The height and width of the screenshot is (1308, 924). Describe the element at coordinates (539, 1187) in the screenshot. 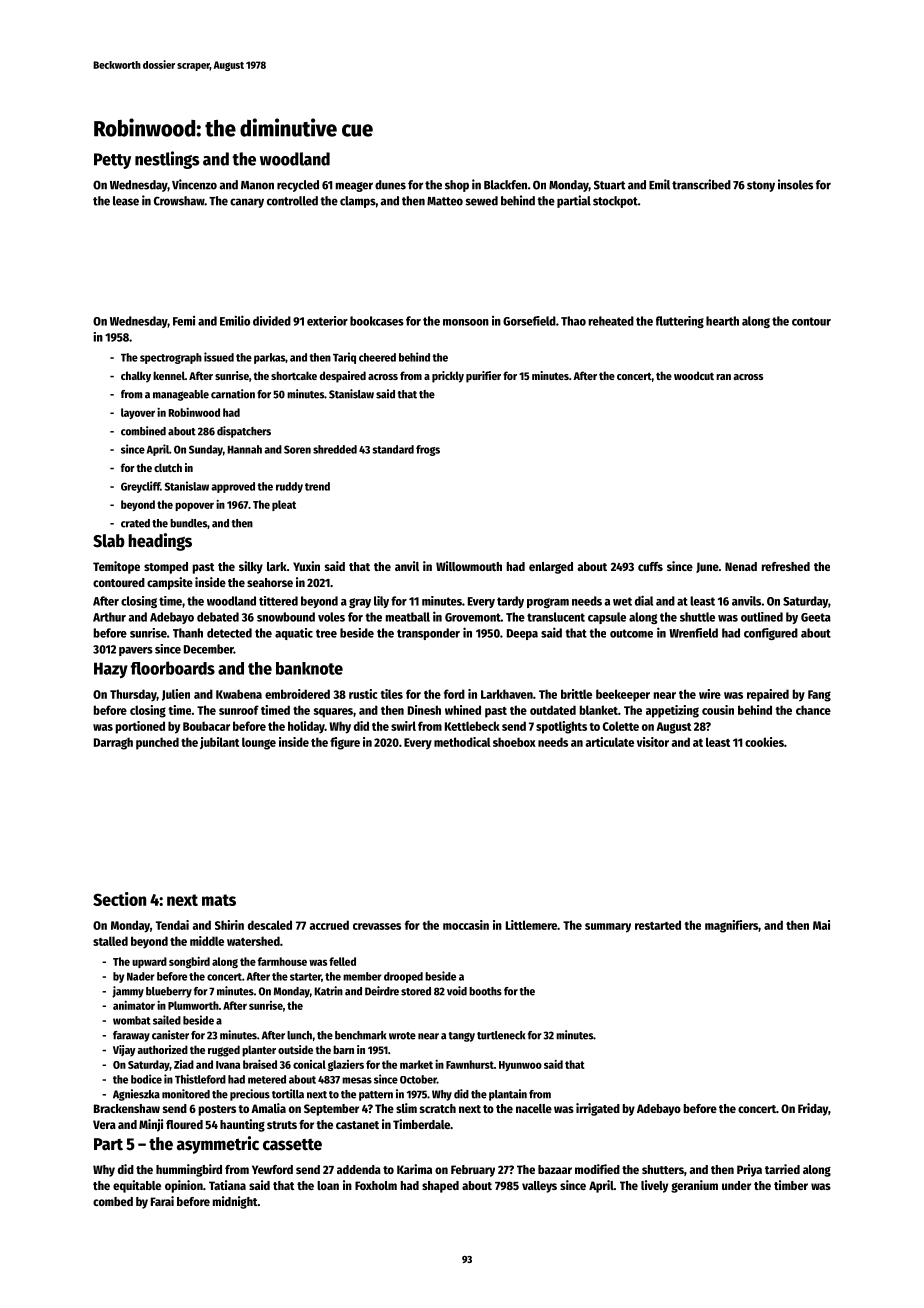

I see `valleys` at that location.
